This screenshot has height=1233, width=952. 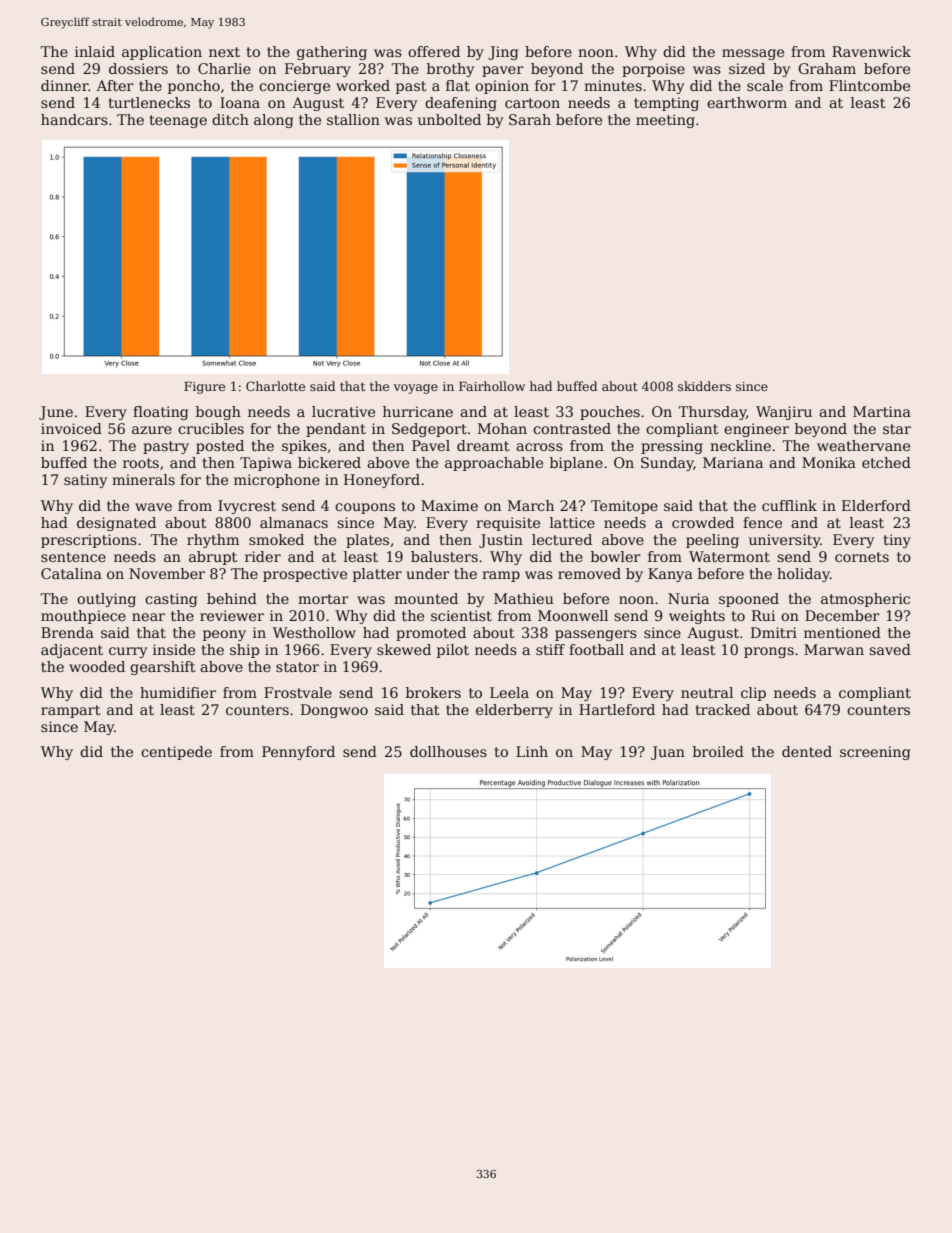 I want to click on Flintcombe, so click(x=869, y=85).
